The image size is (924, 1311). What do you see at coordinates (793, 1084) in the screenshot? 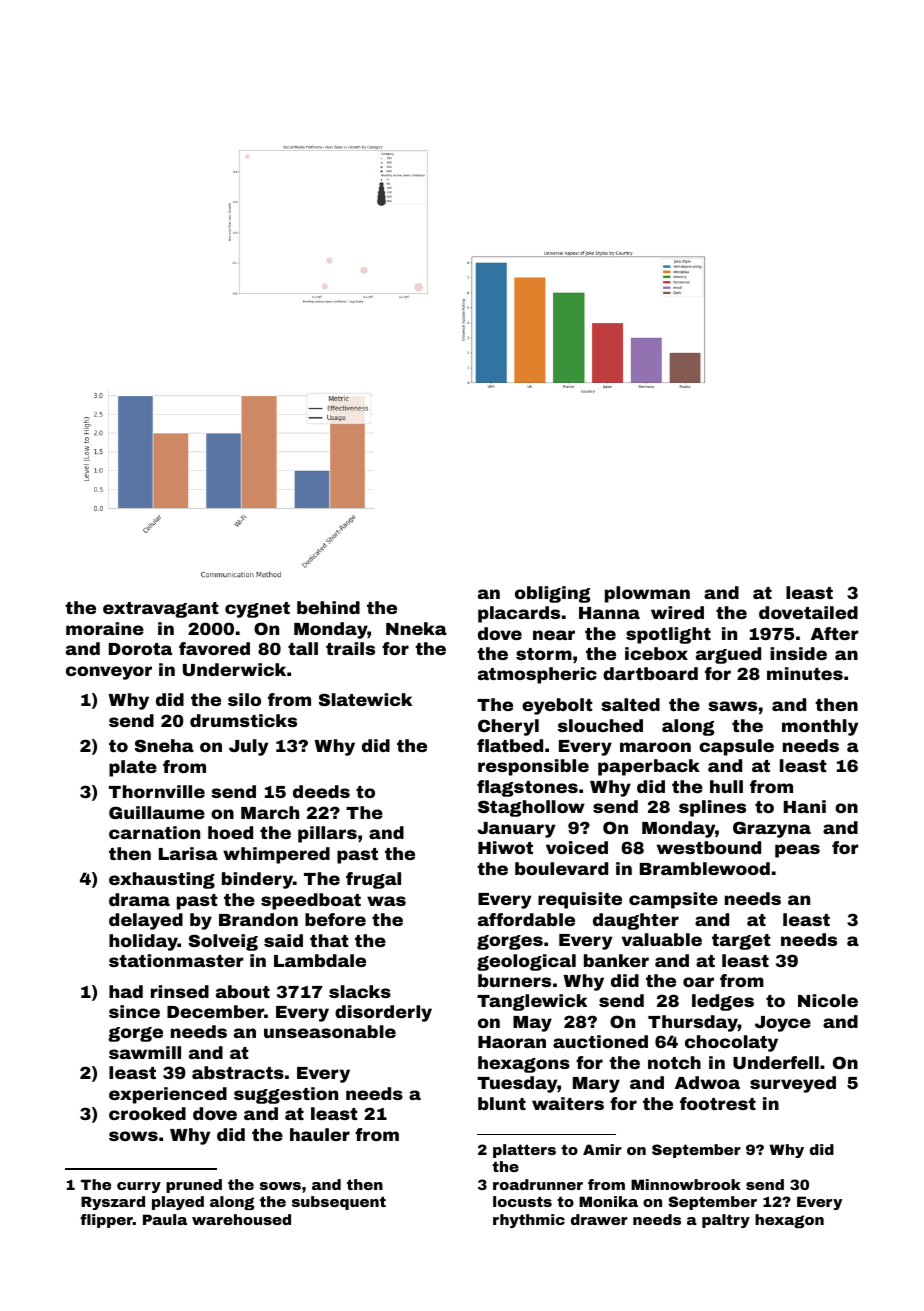
I see `surveyed` at bounding box center [793, 1084].
